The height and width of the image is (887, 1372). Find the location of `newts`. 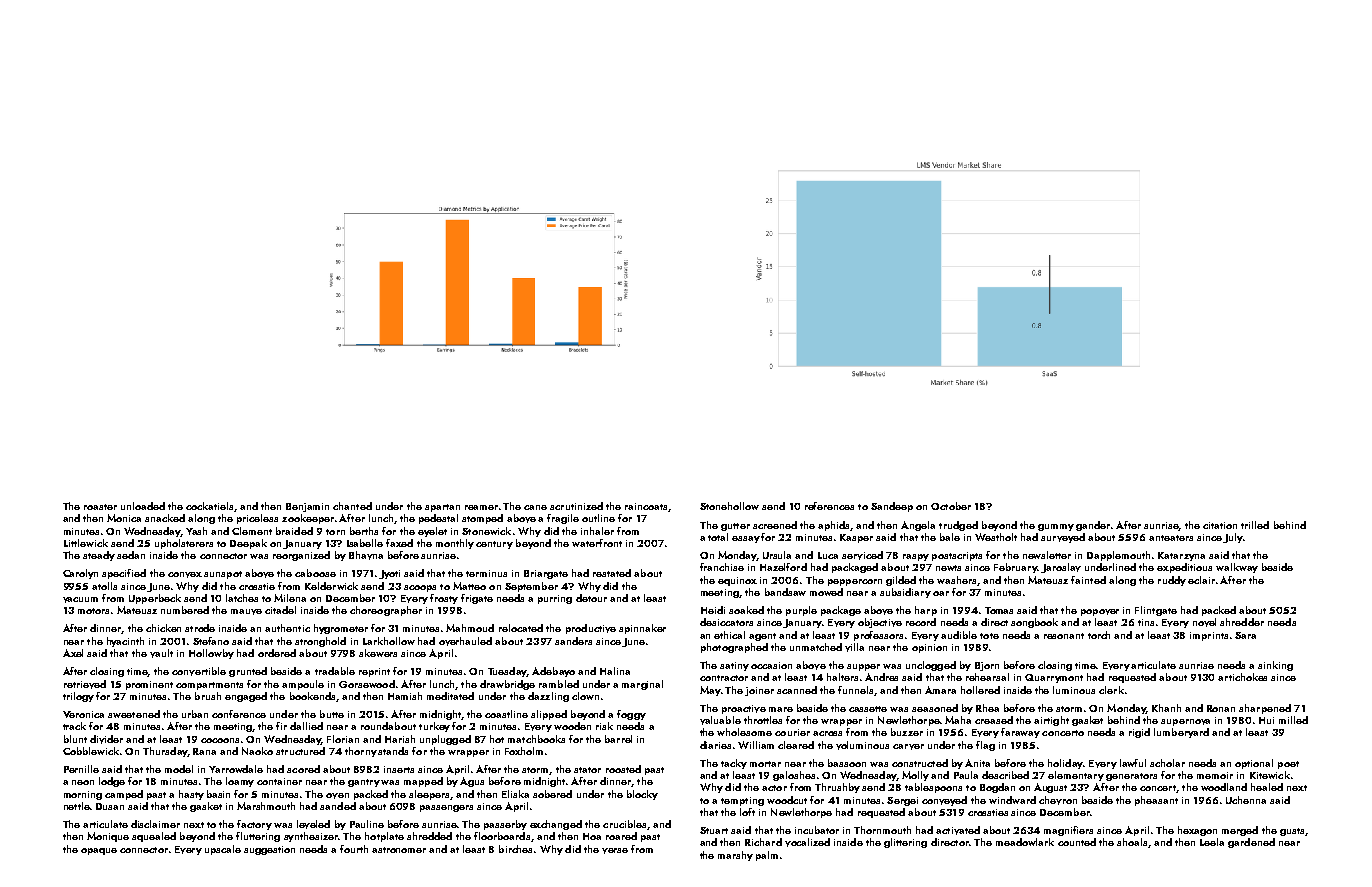

newts is located at coordinates (948, 568).
